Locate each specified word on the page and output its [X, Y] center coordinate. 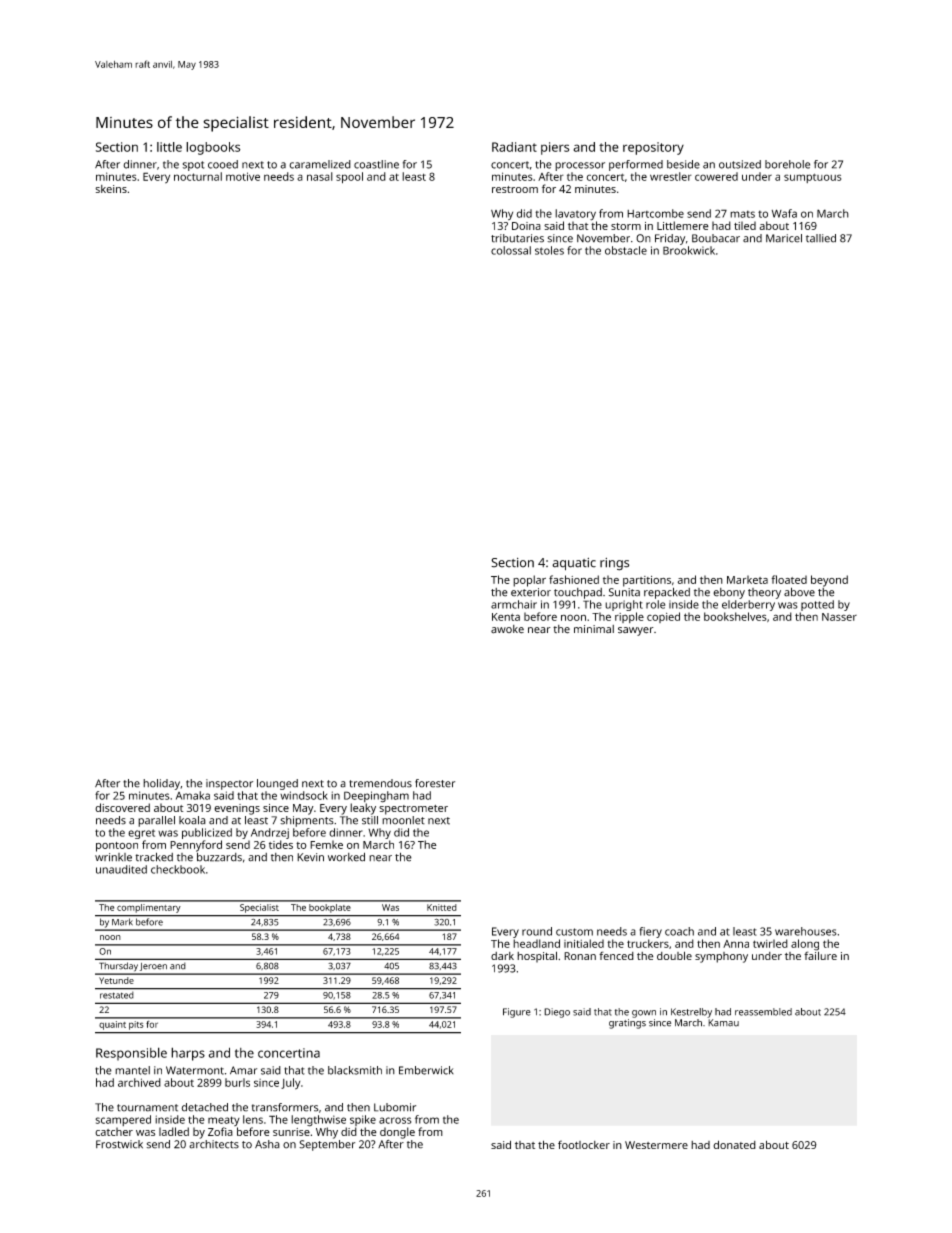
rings [614, 564]
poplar [529, 581]
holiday [161, 784]
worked [346, 857]
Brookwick [689, 250]
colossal [511, 250]
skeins [111, 189]
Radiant [514, 147]
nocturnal [198, 176]
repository [653, 148]
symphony [721, 957]
